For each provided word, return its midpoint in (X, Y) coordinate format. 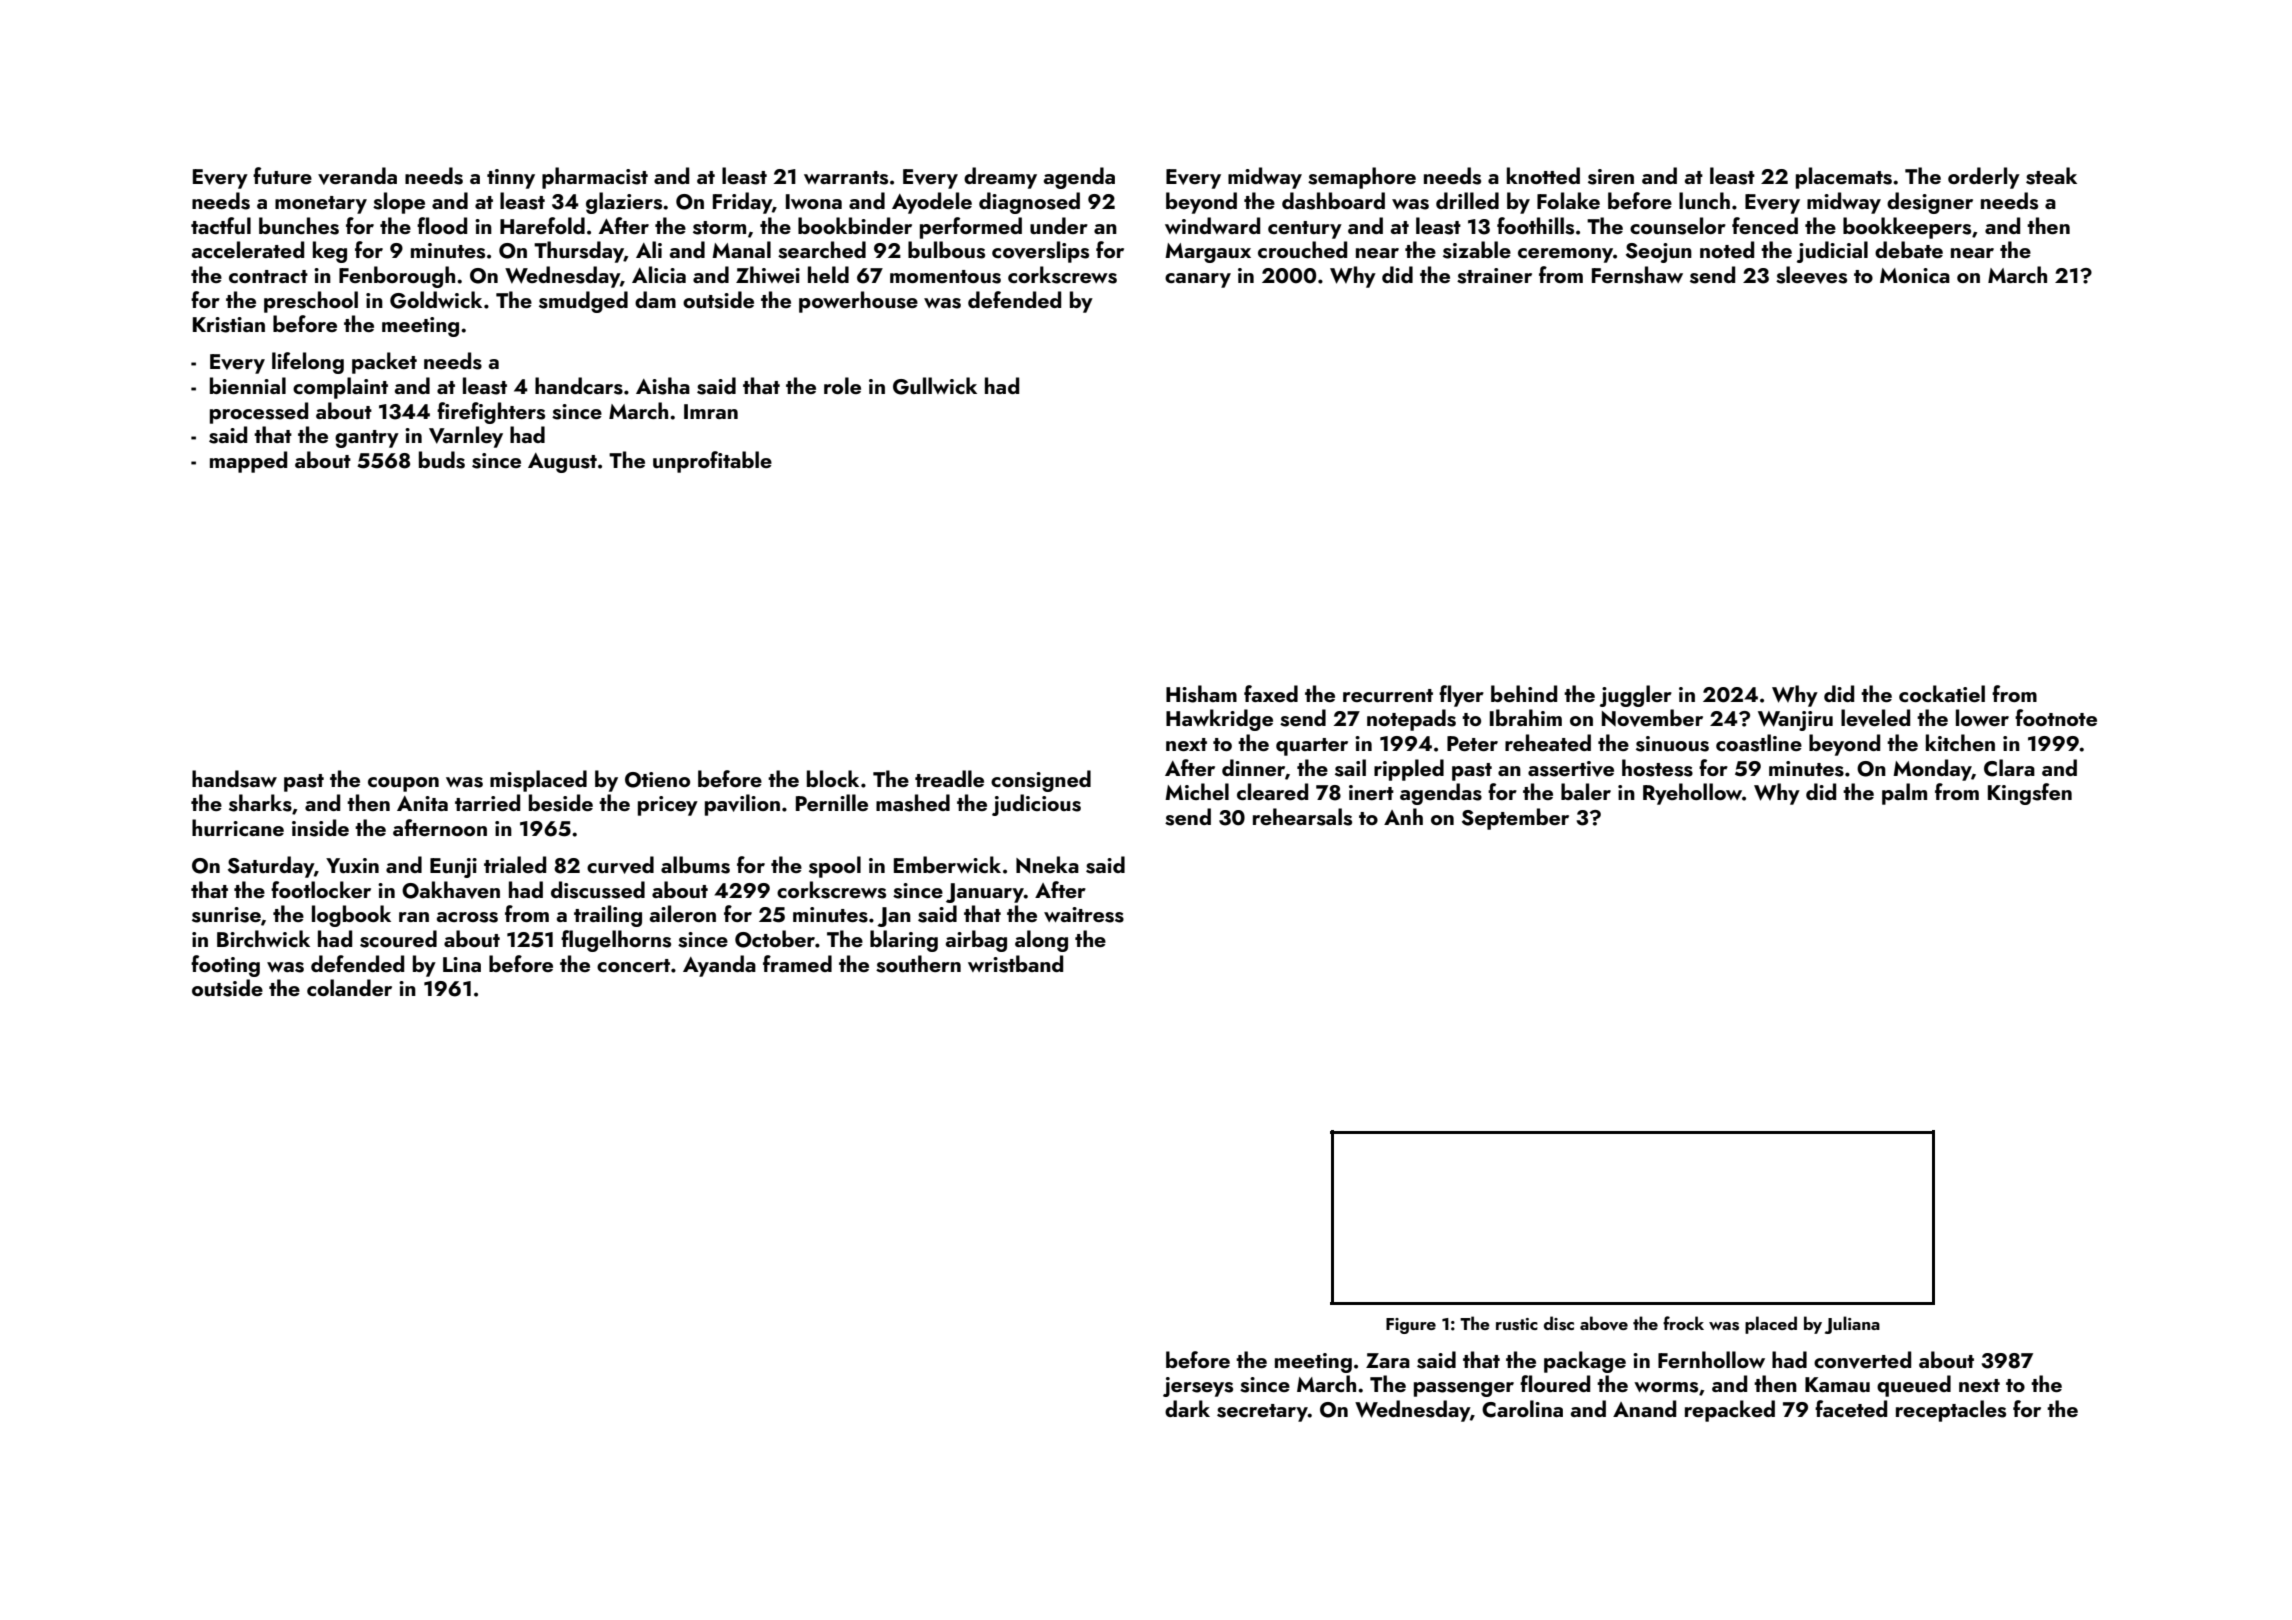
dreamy (1000, 178)
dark (1187, 1408)
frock (1683, 1323)
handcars (579, 386)
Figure (1411, 1326)
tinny (511, 179)
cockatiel (1942, 693)
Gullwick (935, 386)
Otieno (657, 780)
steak (2051, 176)
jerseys (1198, 1387)
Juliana (1852, 1325)
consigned (1041, 781)
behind (1524, 693)
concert (633, 965)
